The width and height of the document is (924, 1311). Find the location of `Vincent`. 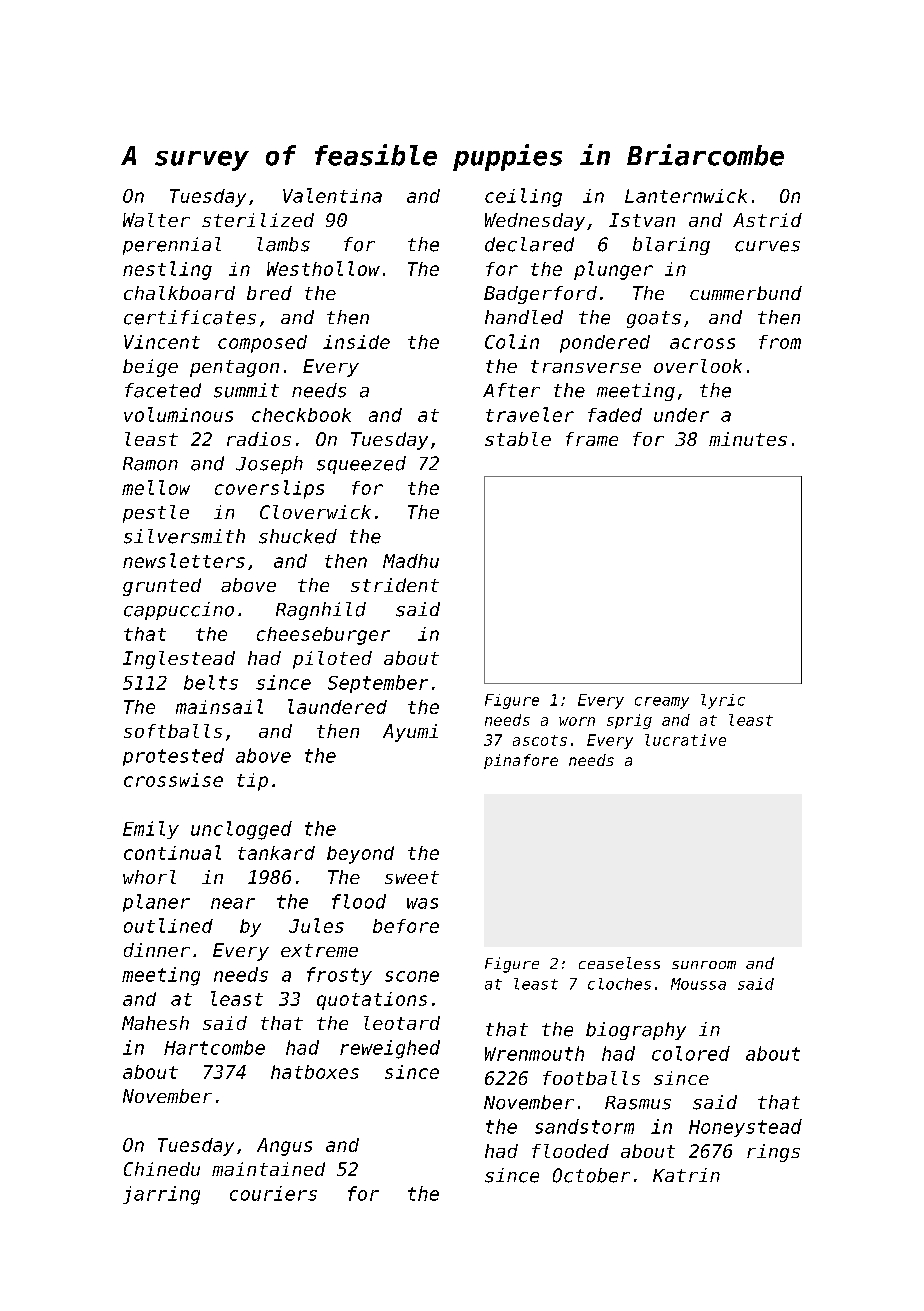

Vincent is located at coordinates (162, 342).
